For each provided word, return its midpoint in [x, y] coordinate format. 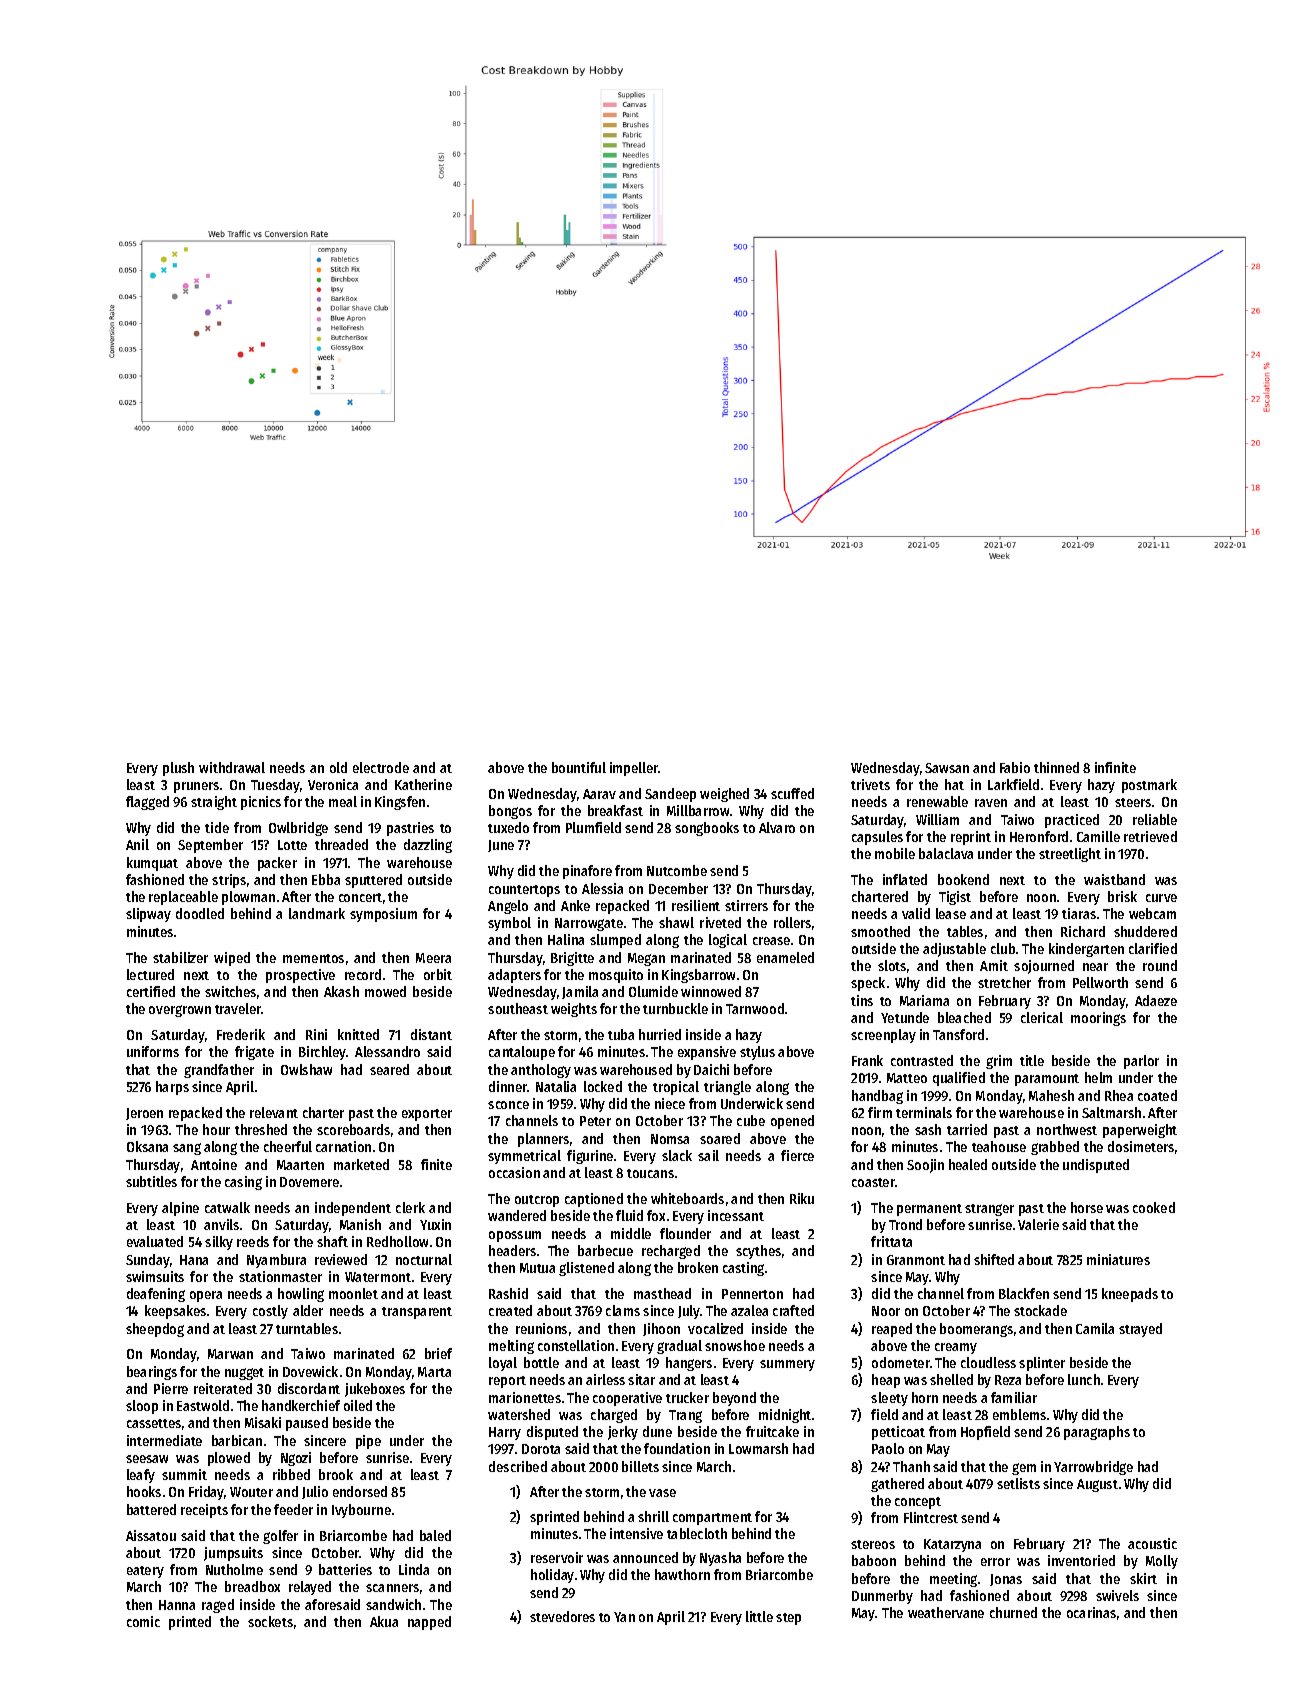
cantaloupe [522, 1053]
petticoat [898, 1433]
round [1160, 965]
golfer [280, 1537]
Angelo [508, 907]
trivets [870, 784]
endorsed [360, 1491]
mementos [313, 958]
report [507, 1382]
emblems [1019, 1414]
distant [431, 1034]
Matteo [907, 1078]
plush [178, 769]
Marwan [230, 1354]
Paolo [888, 1448]
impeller [634, 769]
